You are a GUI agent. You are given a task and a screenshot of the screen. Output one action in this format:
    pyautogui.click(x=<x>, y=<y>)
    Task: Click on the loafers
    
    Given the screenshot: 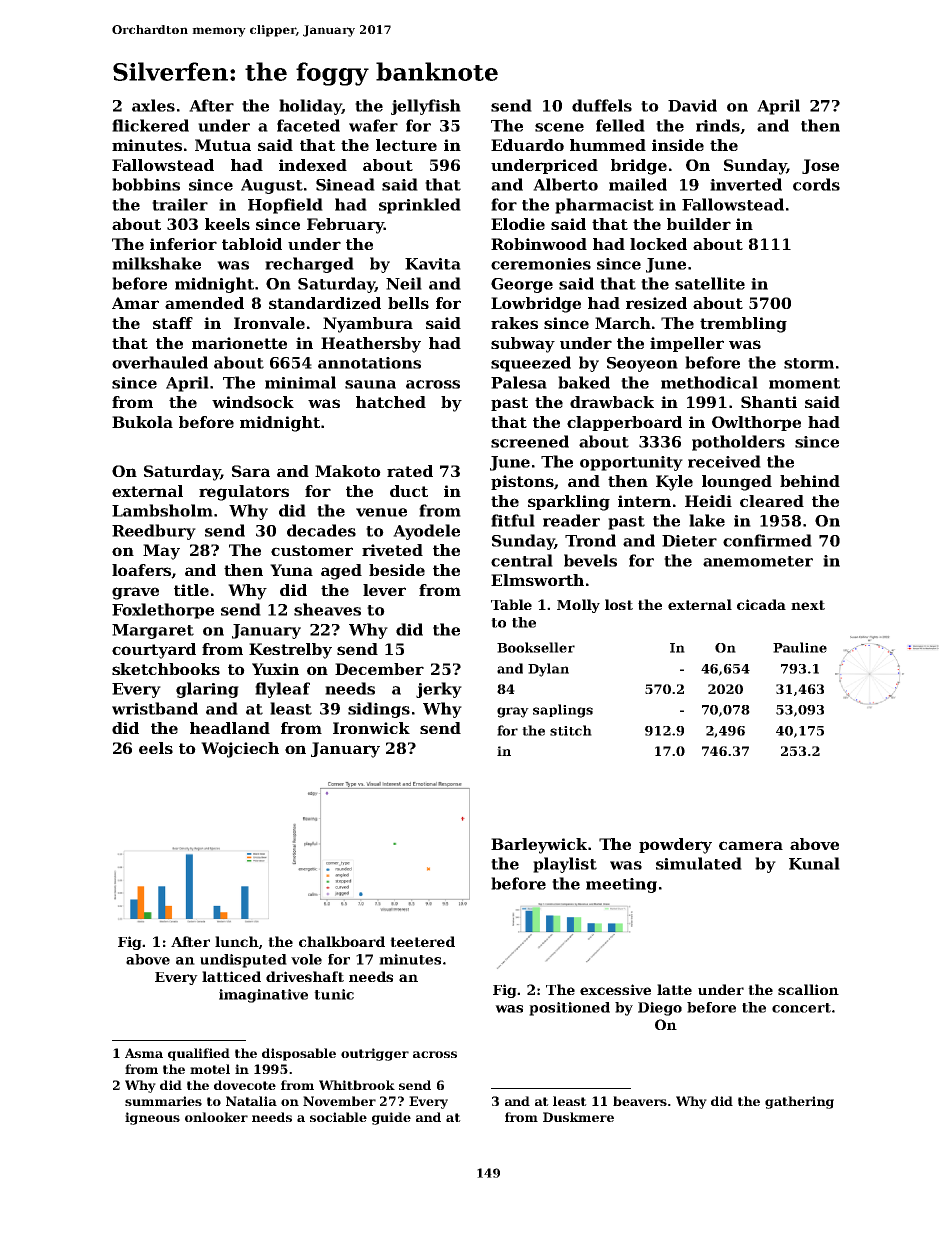 What is the action you would take?
    pyautogui.click(x=142, y=571)
